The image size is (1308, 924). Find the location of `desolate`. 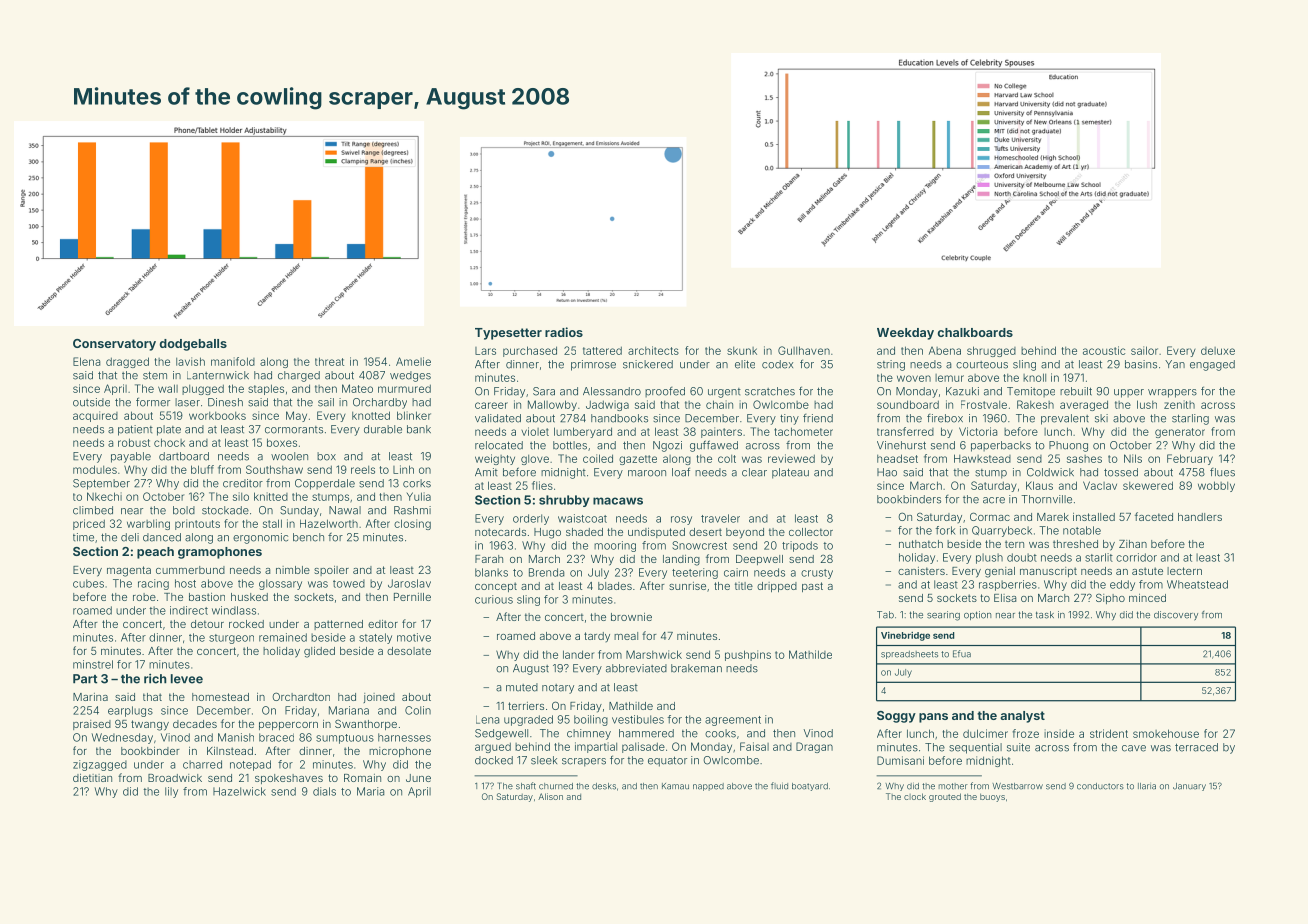

desolate is located at coordinates (409, 651).
